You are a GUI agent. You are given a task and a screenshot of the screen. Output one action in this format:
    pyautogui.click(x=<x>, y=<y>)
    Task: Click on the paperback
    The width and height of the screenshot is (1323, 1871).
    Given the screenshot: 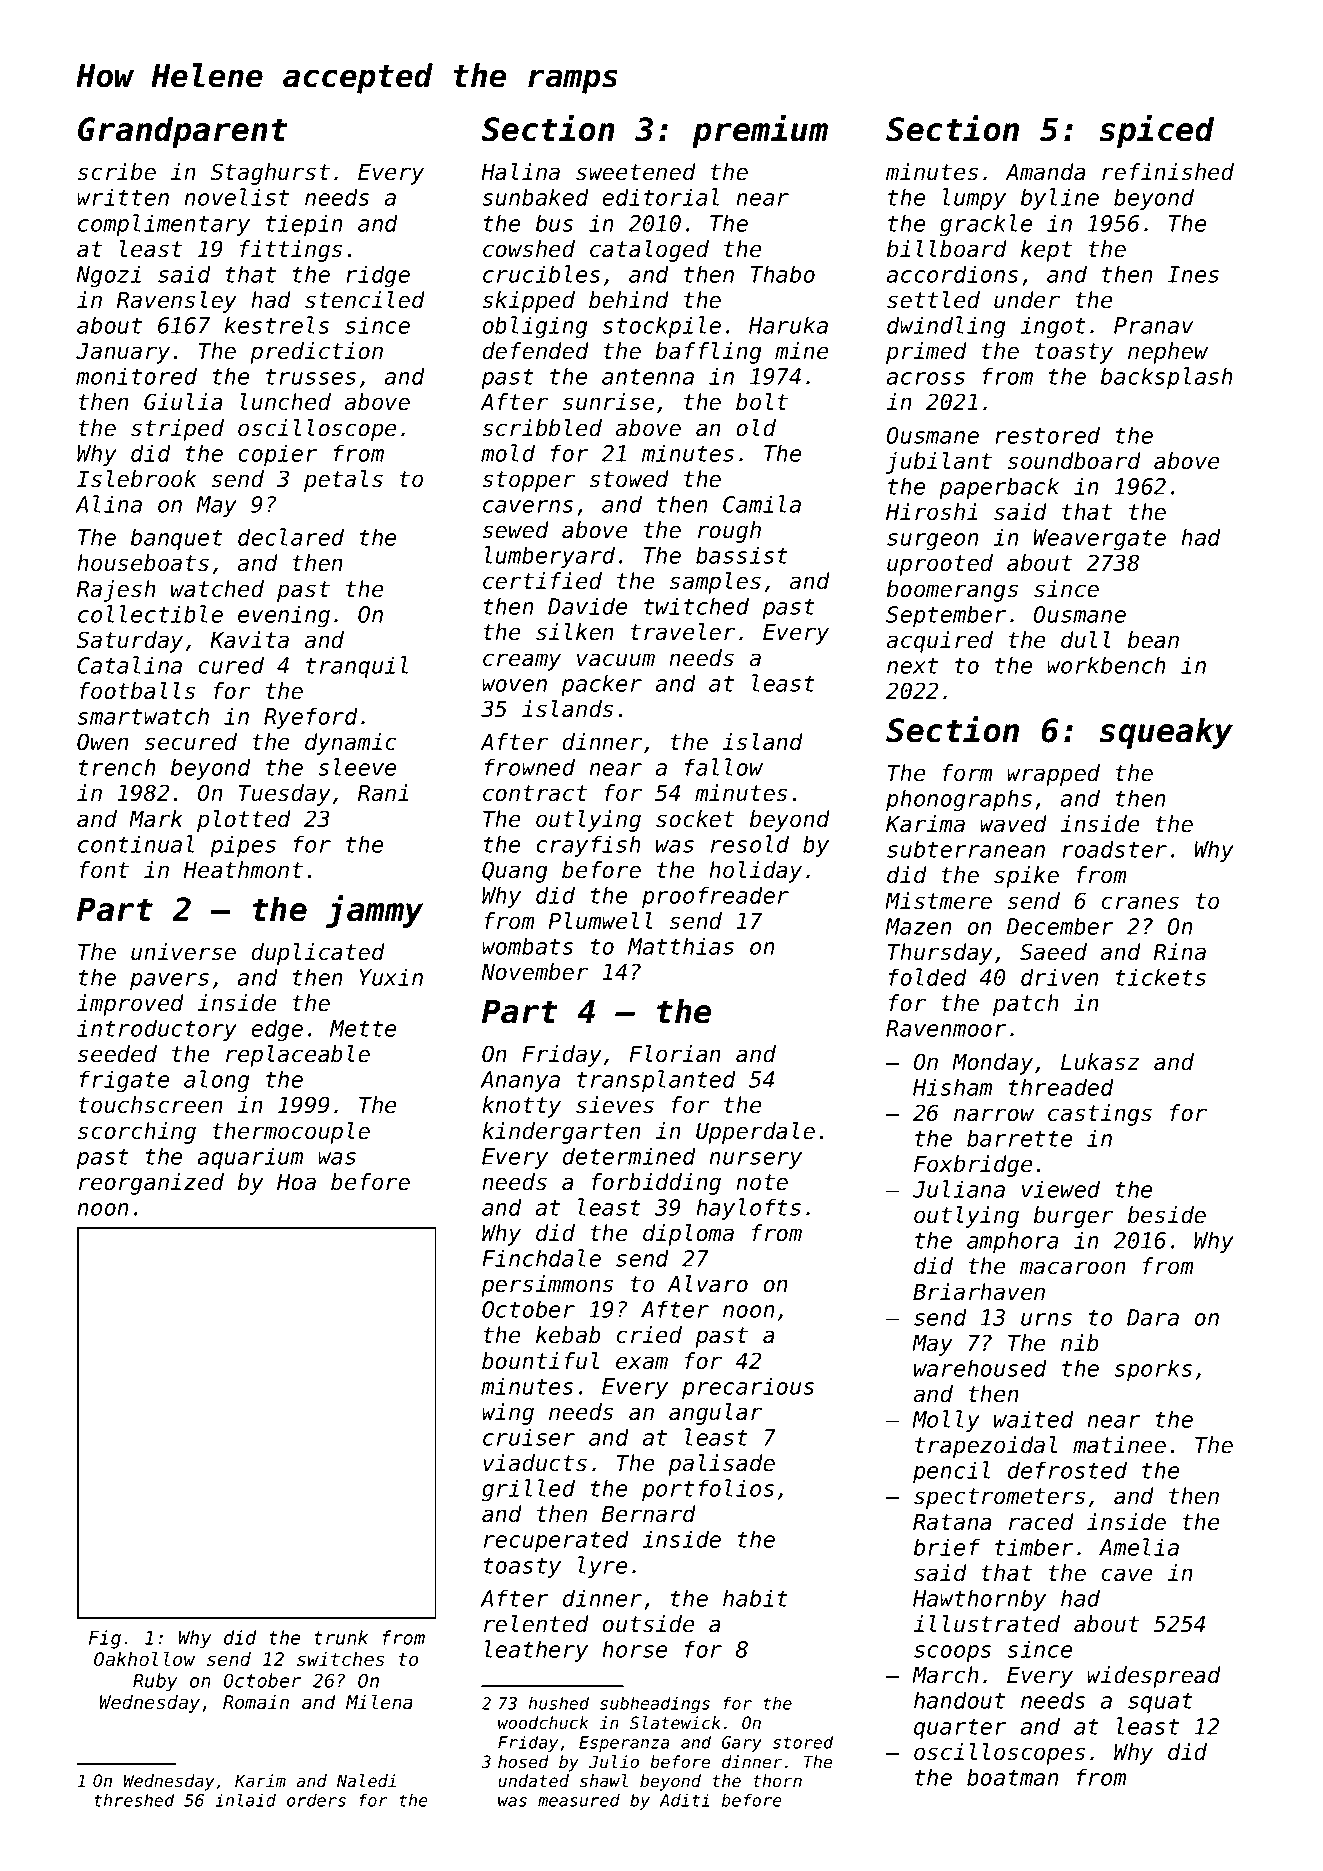 What is the action you would take?
    pyautogui.click(x=999, y=488)
